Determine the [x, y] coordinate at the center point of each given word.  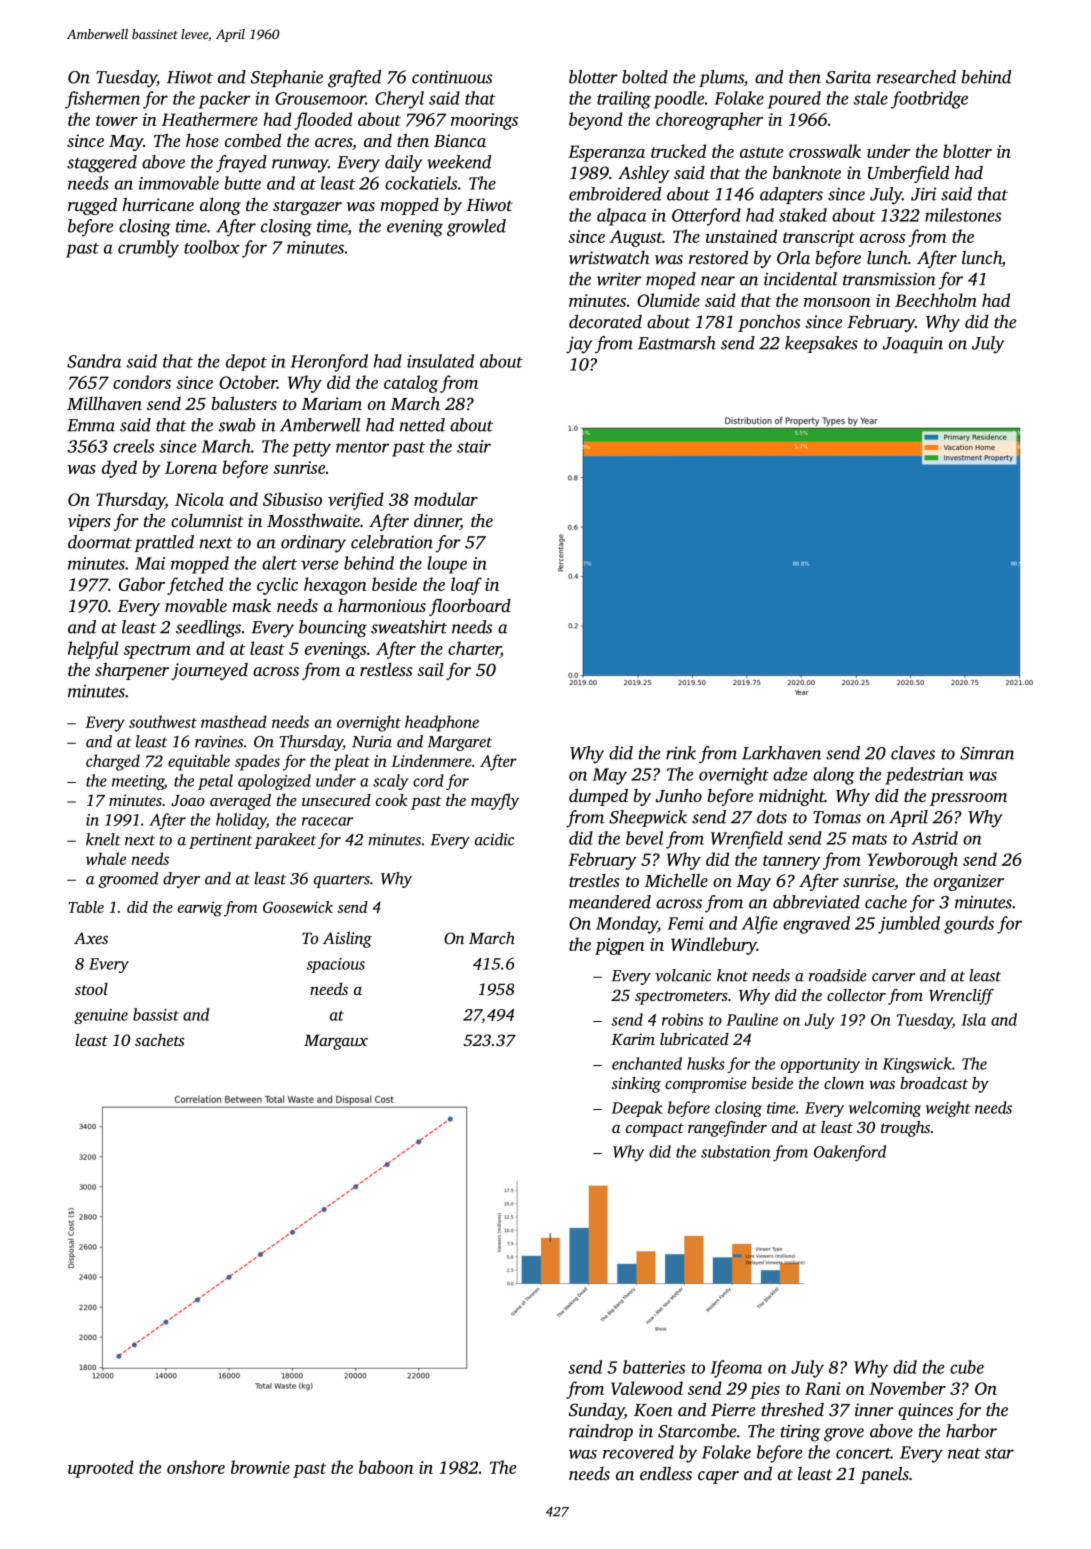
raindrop [601, 1432]
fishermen [102, 100]
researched [916, 77]
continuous [452, 77]
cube [967, 1367]
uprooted [101, 1469]
